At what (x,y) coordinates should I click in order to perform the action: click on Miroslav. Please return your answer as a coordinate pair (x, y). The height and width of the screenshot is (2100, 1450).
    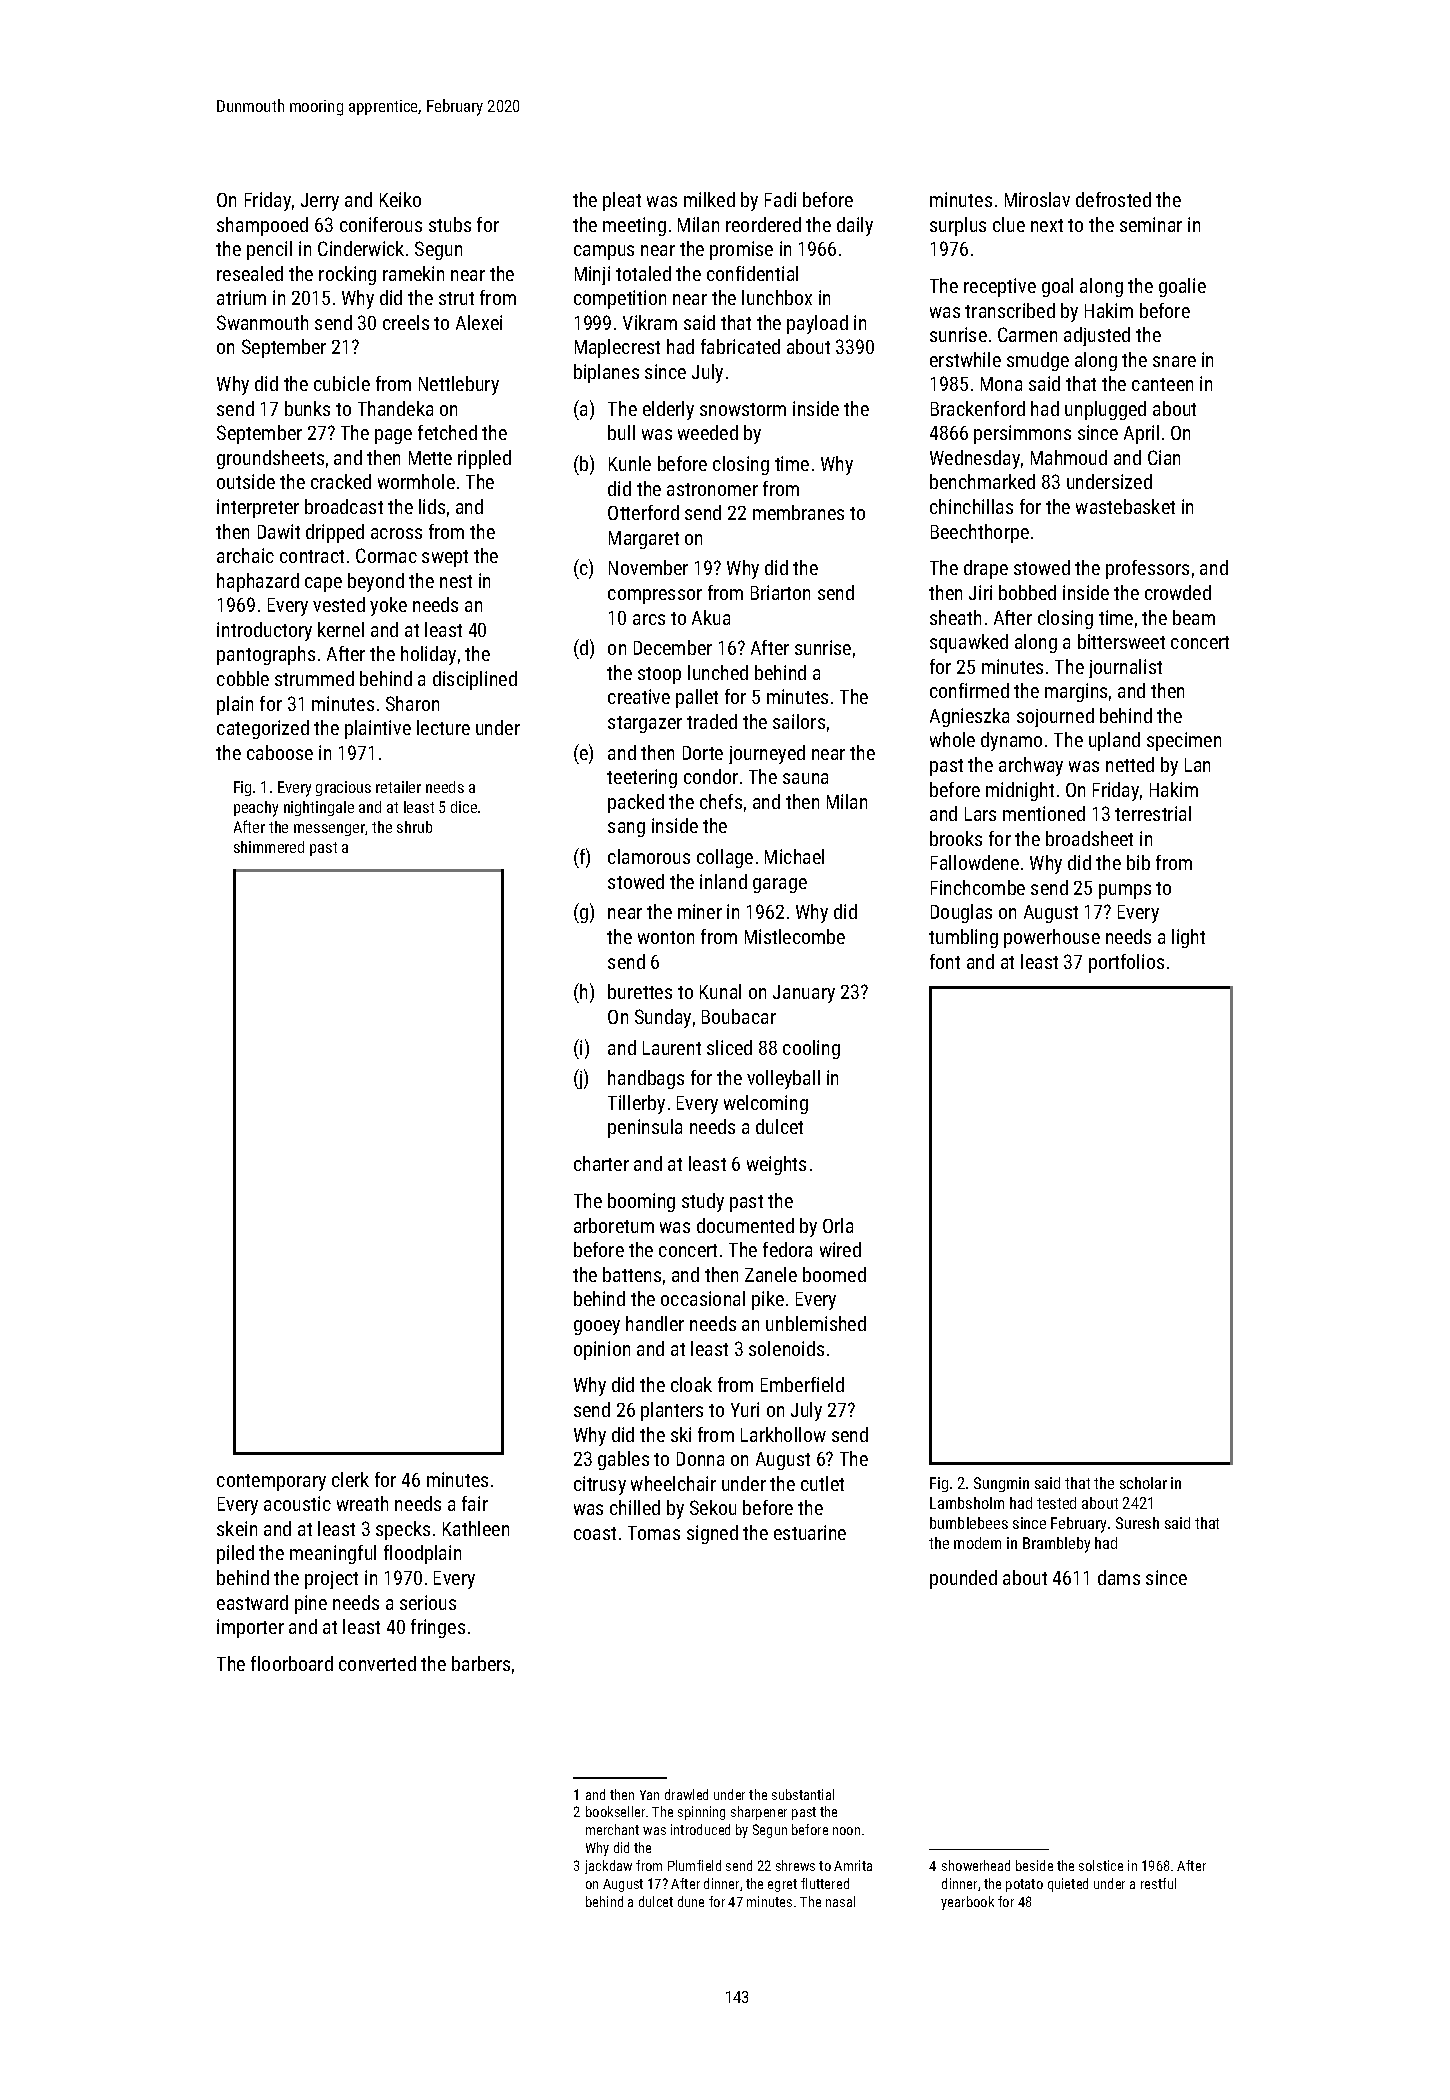
    Looking at the image, I should click on (1037, 199).
